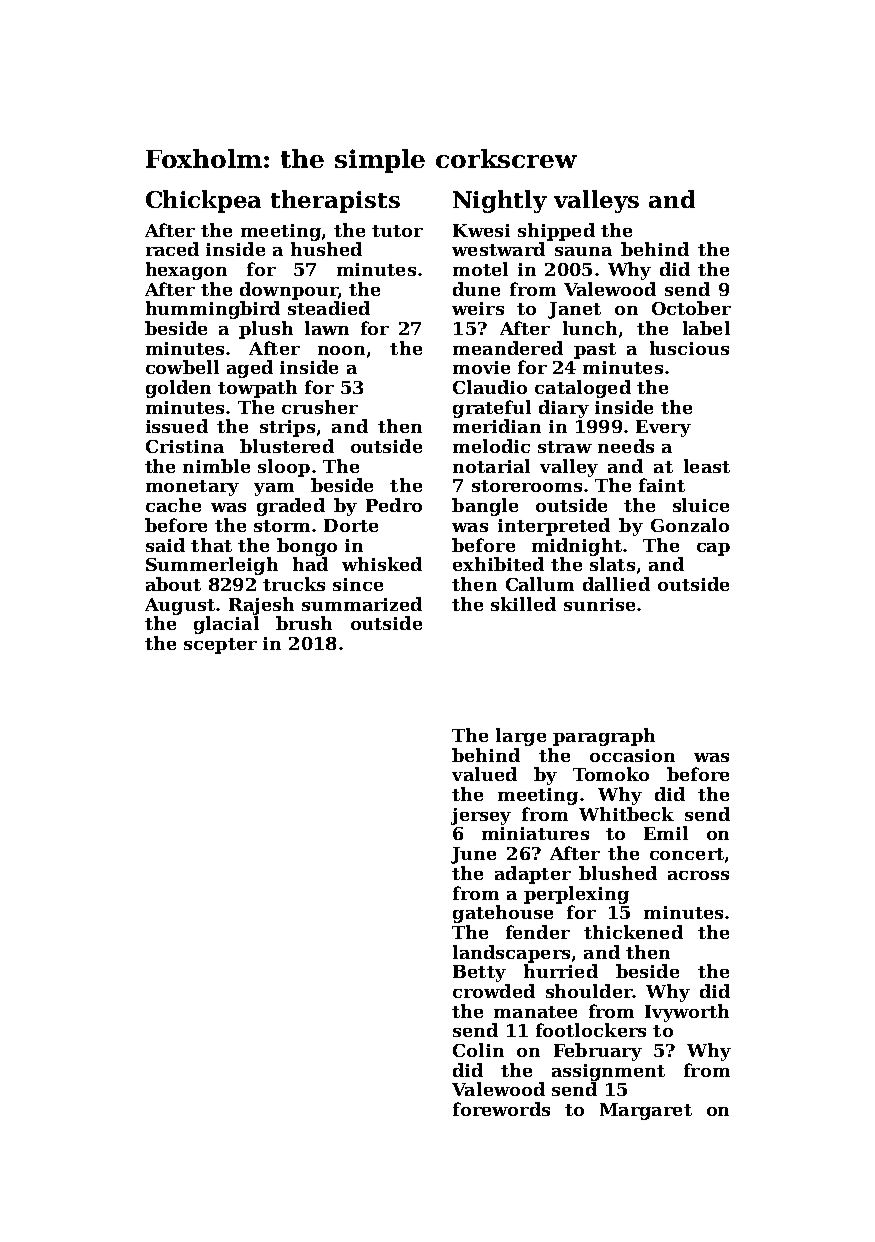 Image resolution: width=875 pixels, height=1242 pixels. What do you see at coordinates (691, 308) in the screenshot?
I see `October` at bounding box center [691, 308].
